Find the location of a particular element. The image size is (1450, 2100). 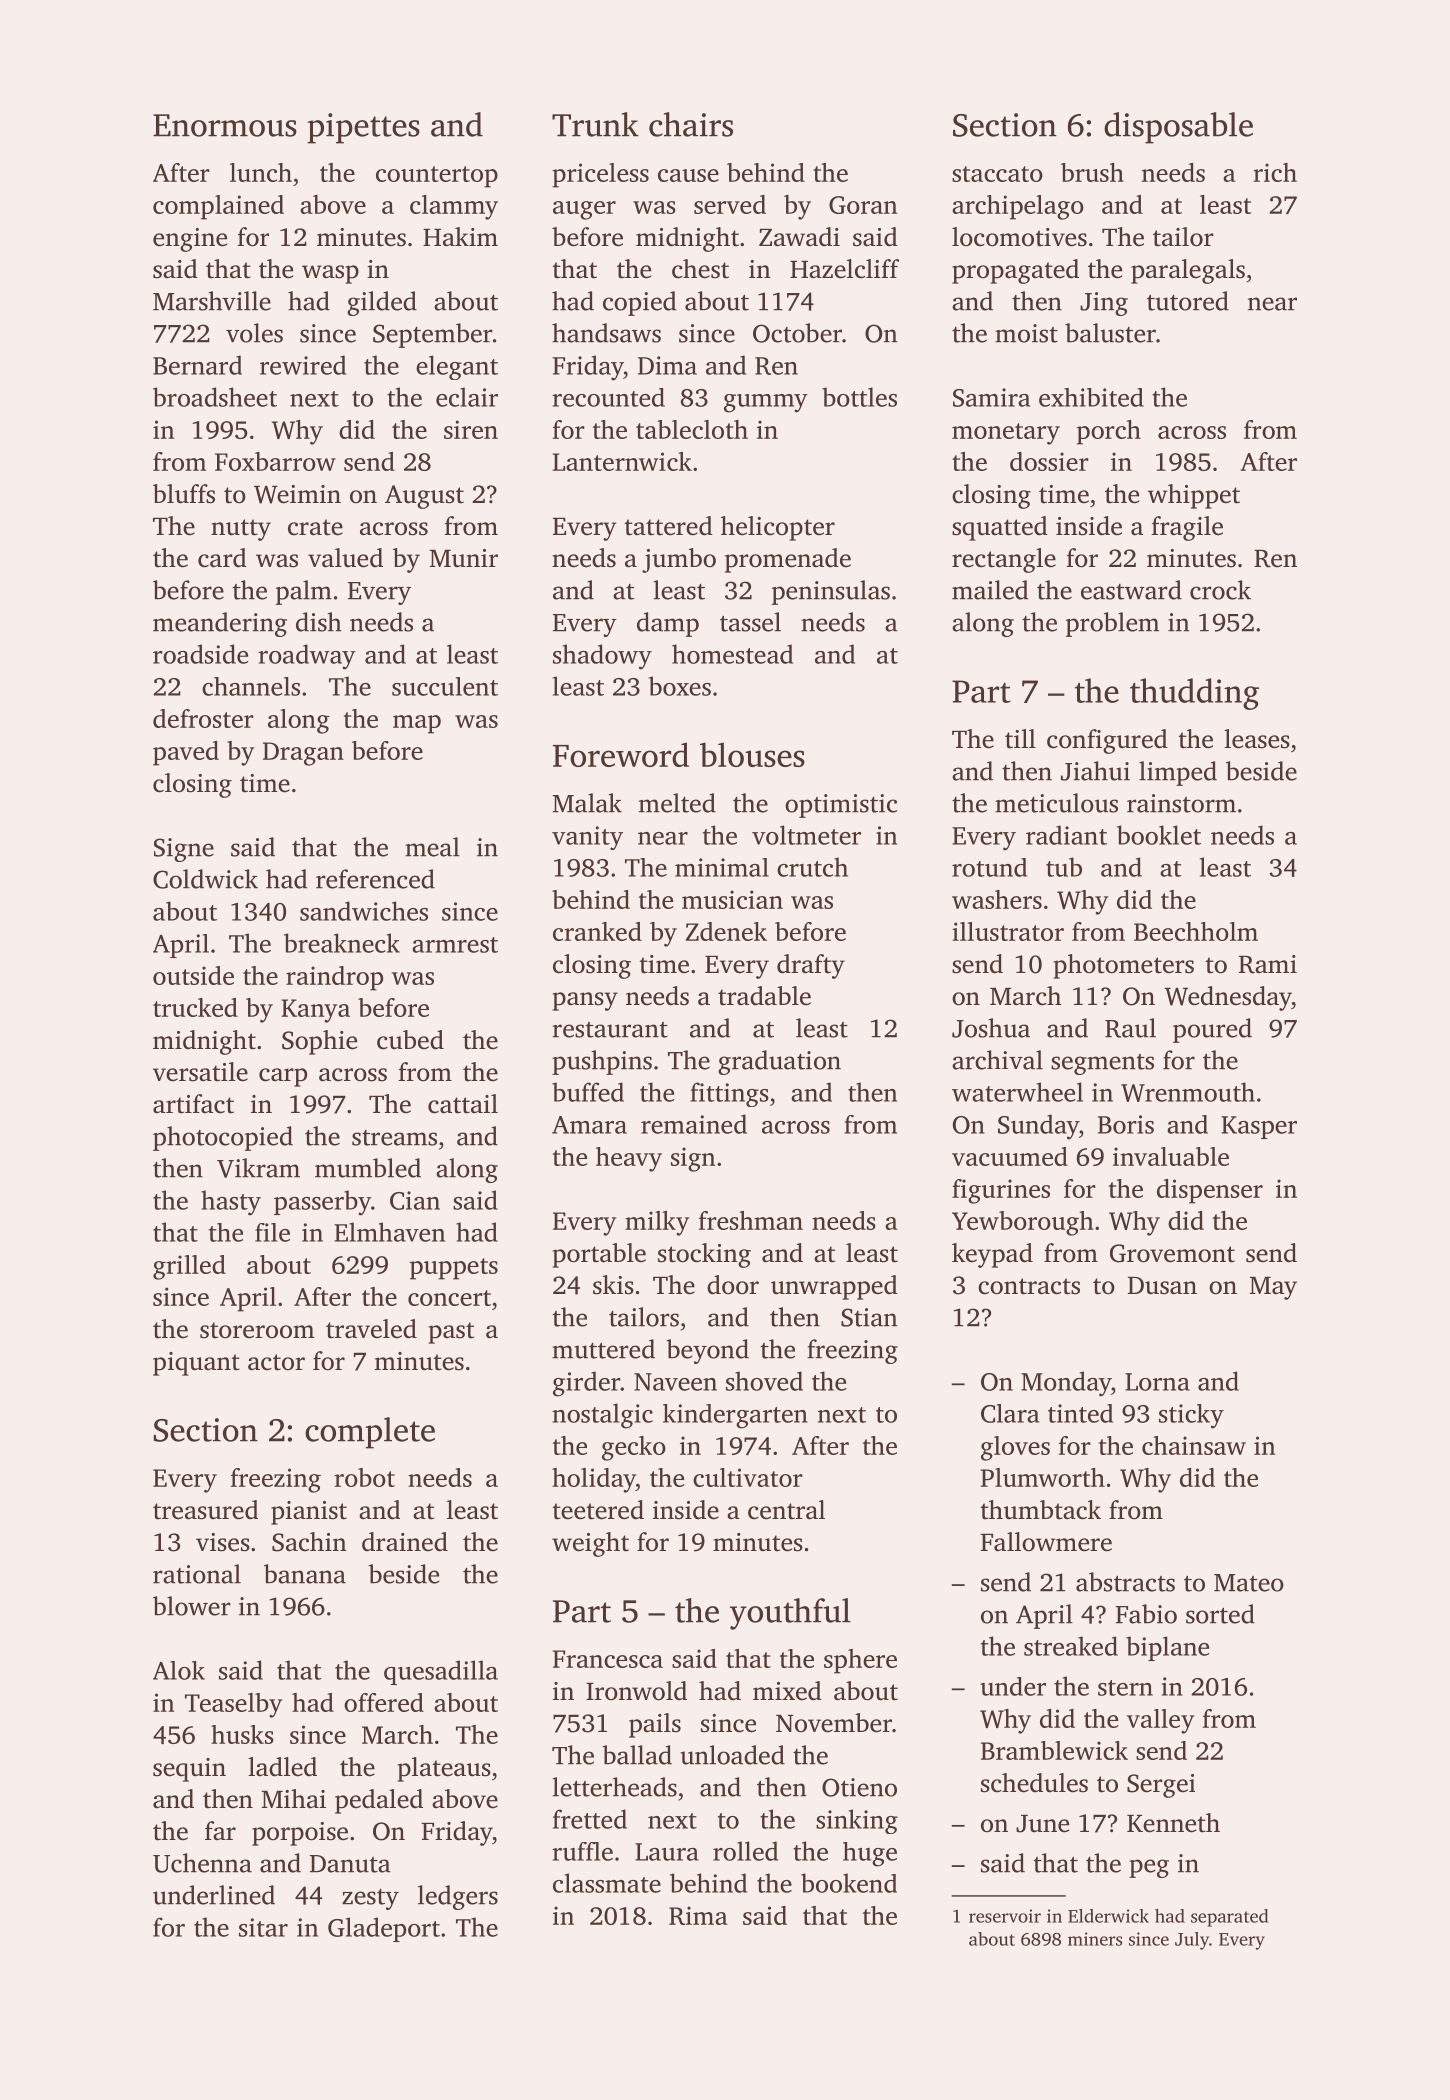

weight is located at coordinates (590, 1544).
